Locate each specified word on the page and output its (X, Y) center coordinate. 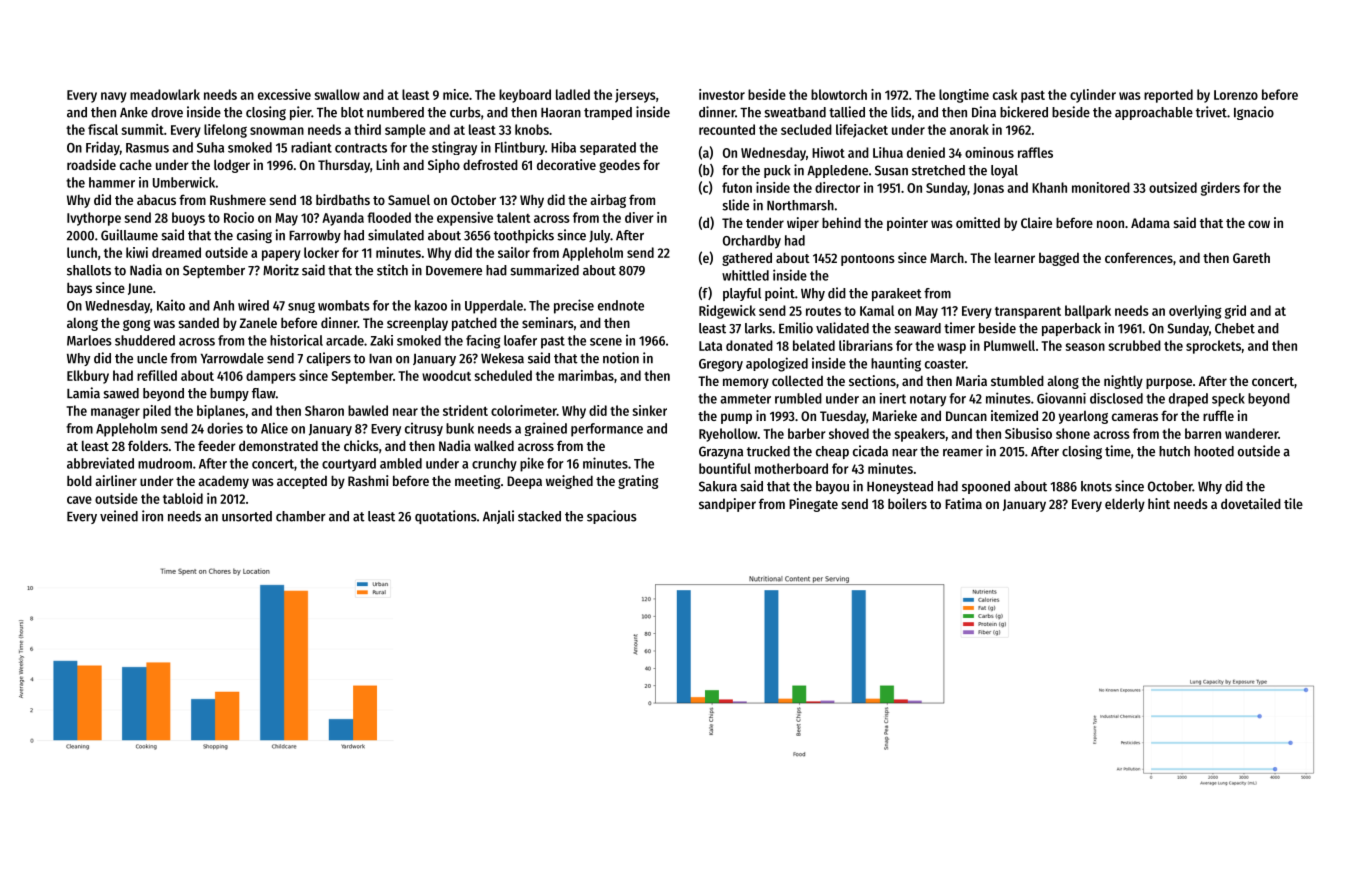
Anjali (498, 517)
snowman (277, 131)
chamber (301, 516)
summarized (544, 270)
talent (513, 217)
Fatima (963, 503)
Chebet (1235, 328)
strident (465, 410)
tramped (608, 113)
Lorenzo (1236, 95)
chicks (361, 445)
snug (301, 307)
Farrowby (315, 236)
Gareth (1251, 257)
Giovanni (1061, 398)
